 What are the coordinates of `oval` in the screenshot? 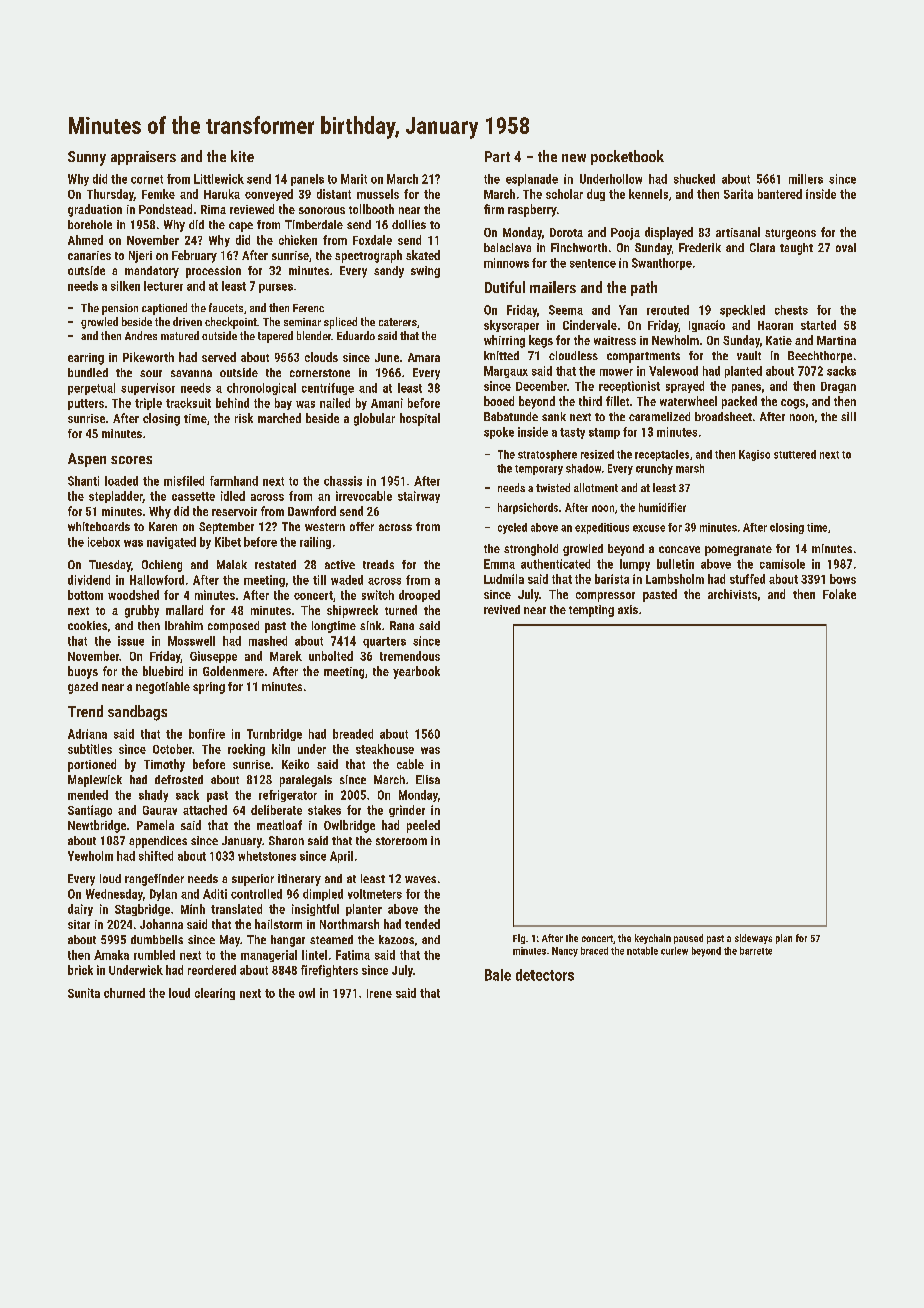 It's located at (846, 247).
